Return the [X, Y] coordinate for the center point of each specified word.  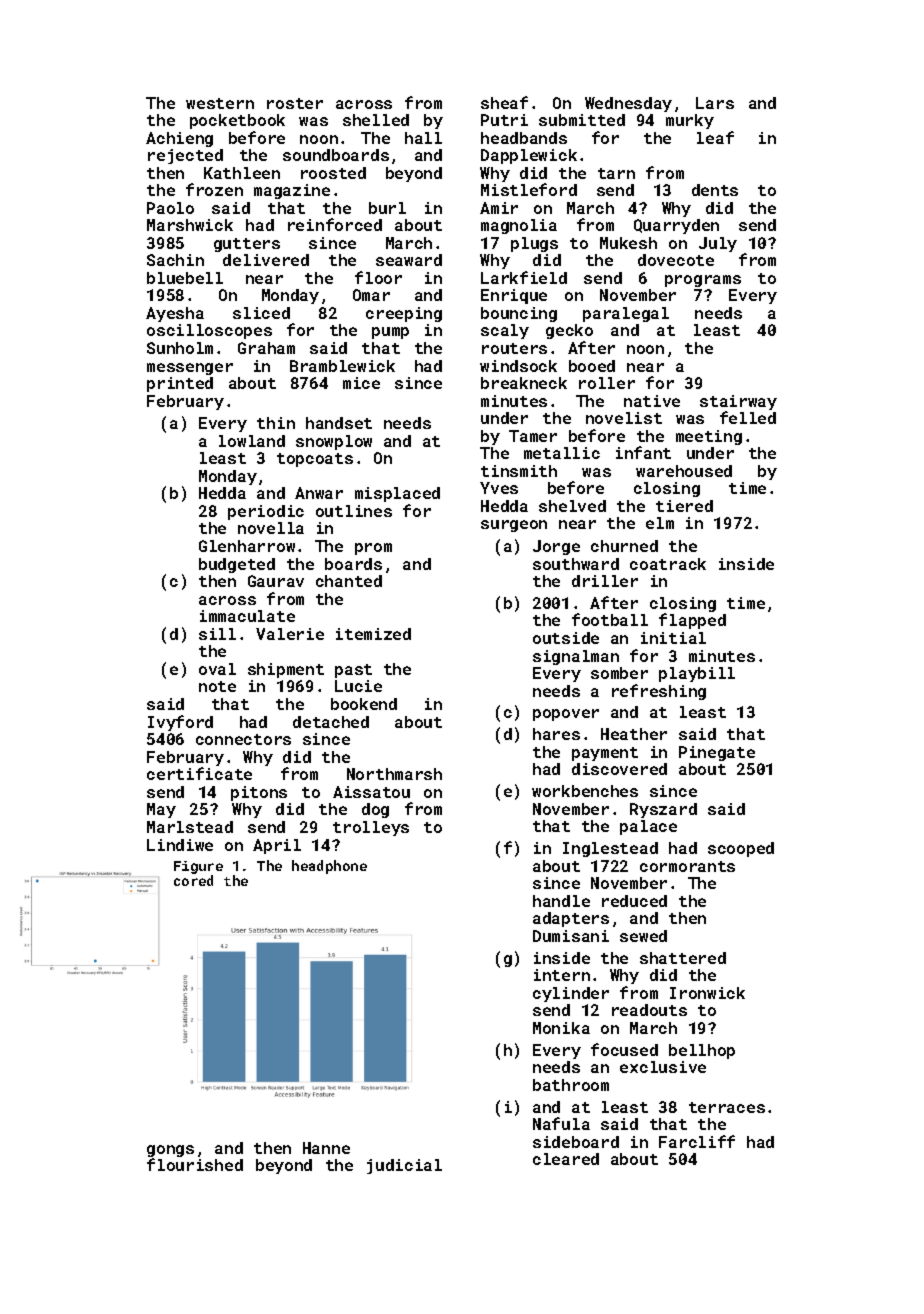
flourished [195, 1164]
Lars [715, 103]
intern [562, 975]
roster [295, 103]
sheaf [504, 102]
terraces [727, 1107]
